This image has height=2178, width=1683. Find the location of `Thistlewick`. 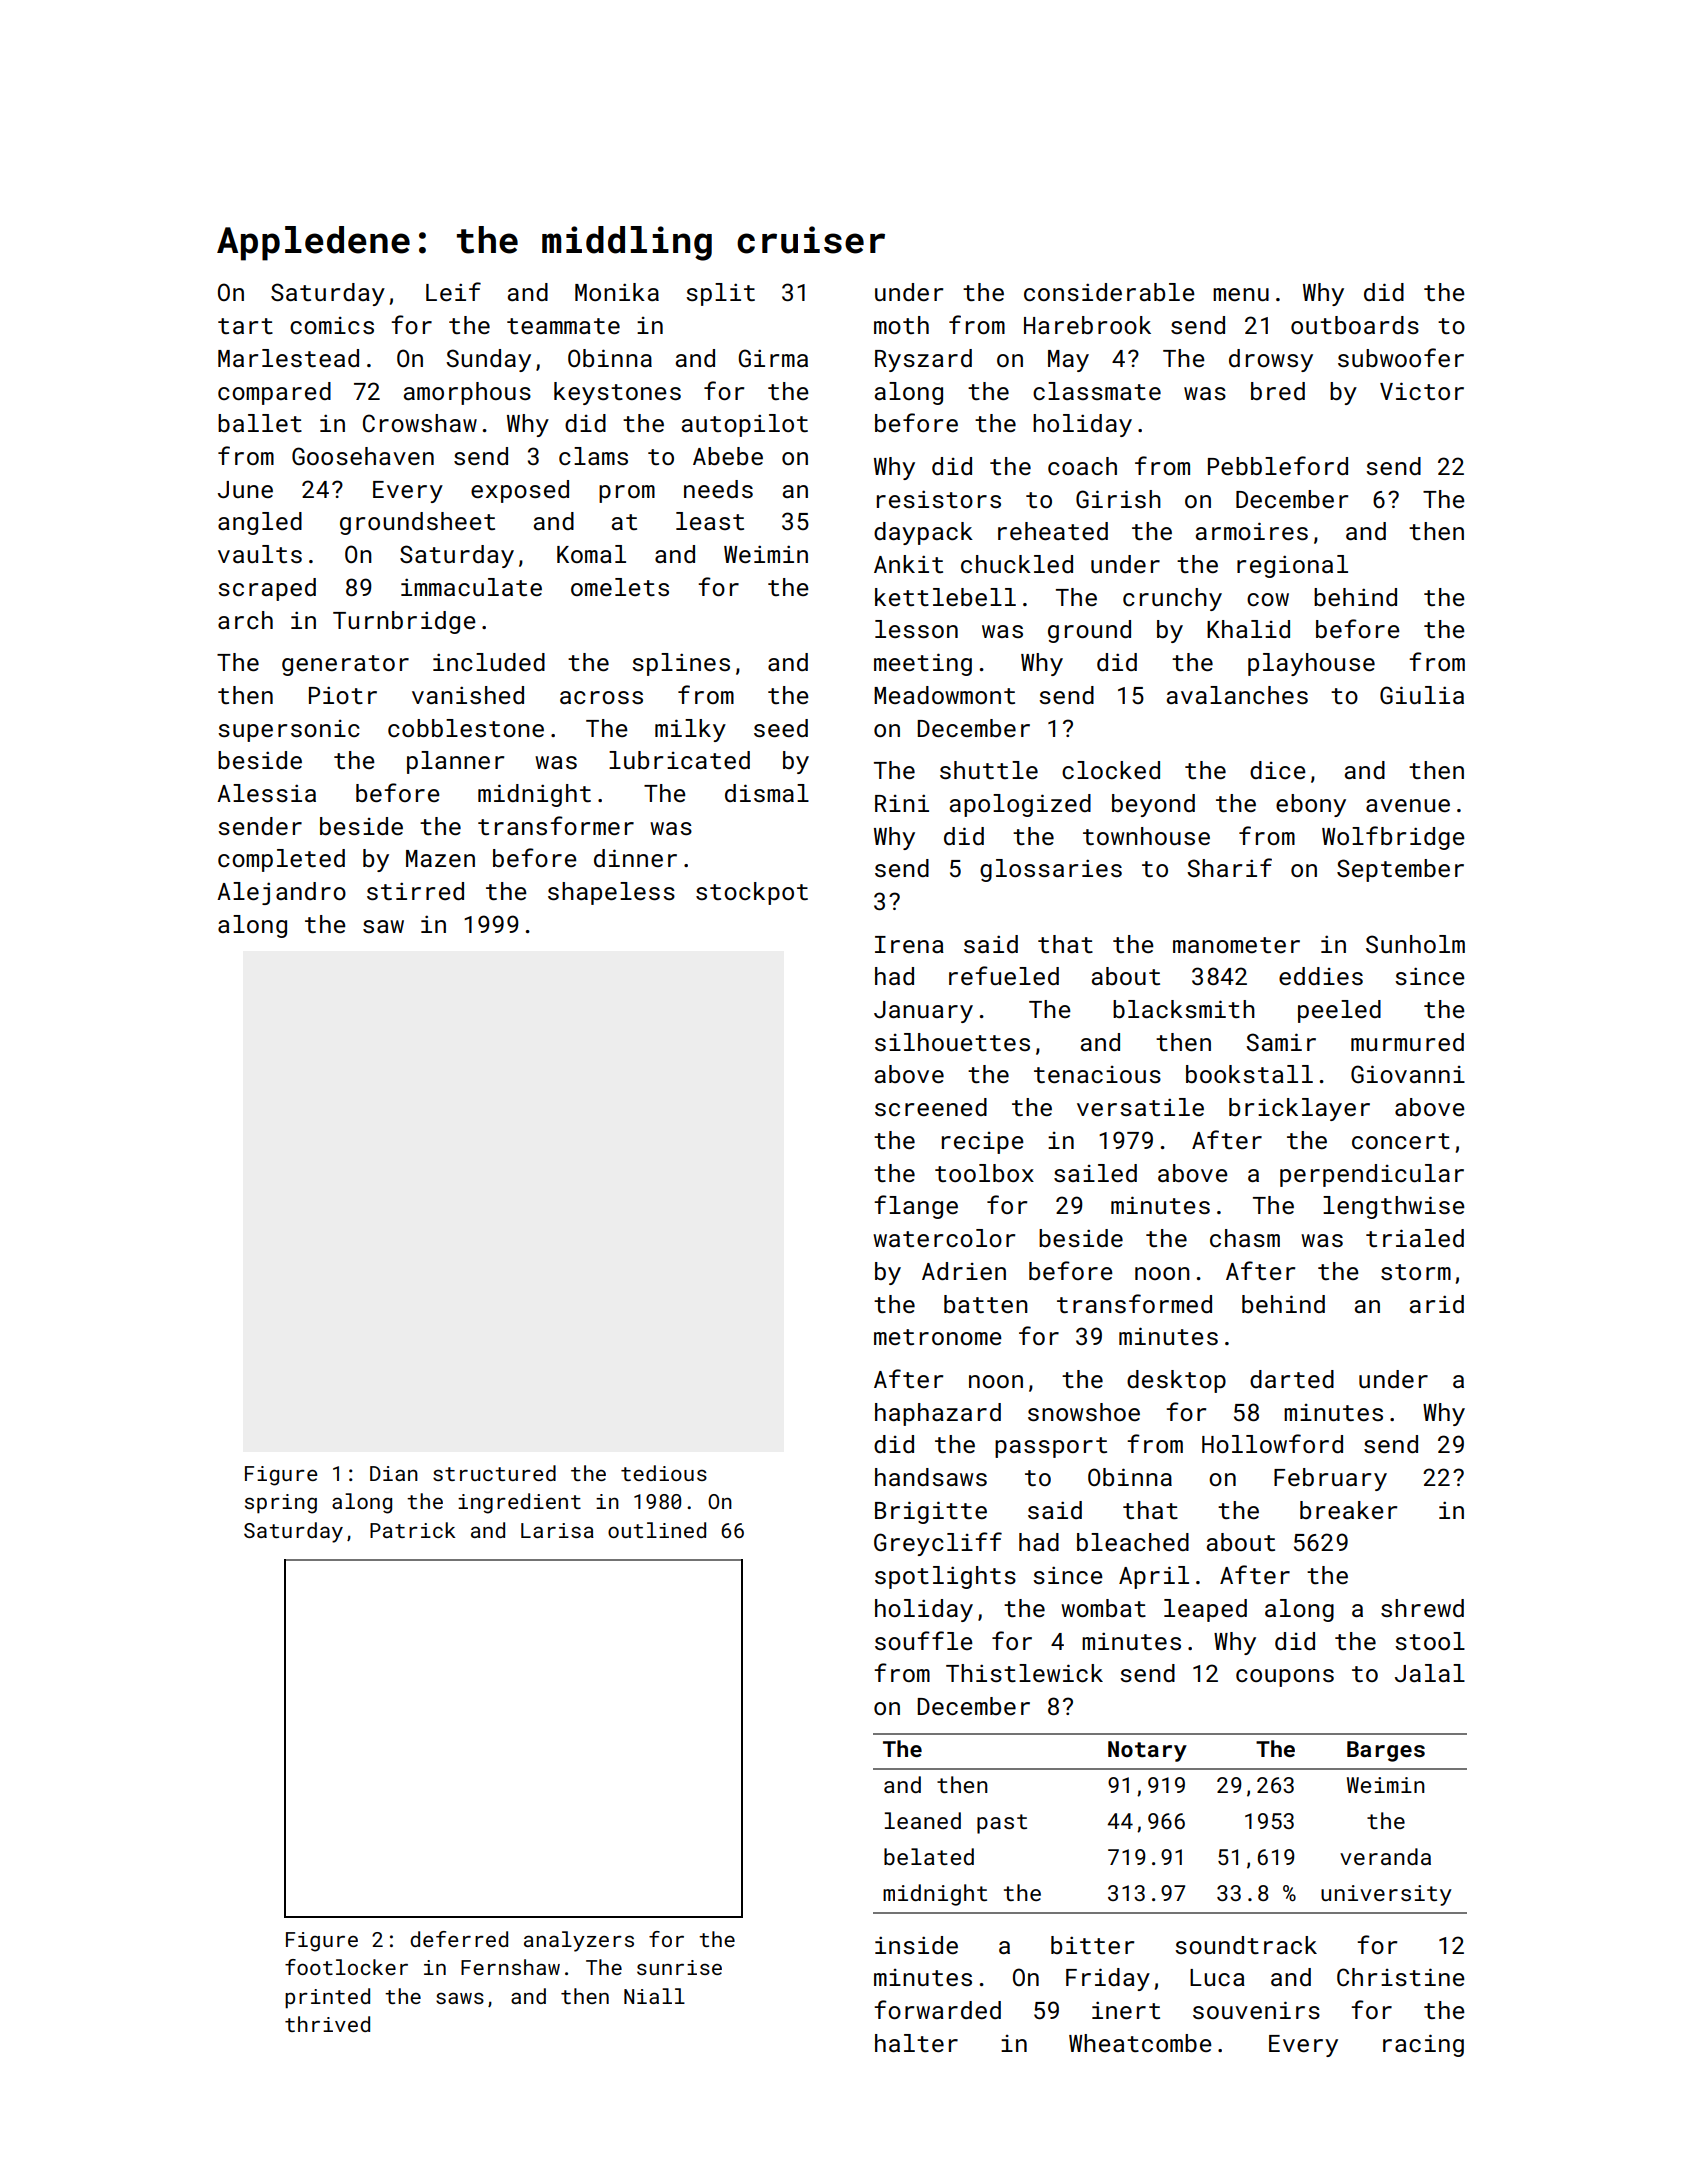

Thistlewick is located at coordinates (1024, 1673).
